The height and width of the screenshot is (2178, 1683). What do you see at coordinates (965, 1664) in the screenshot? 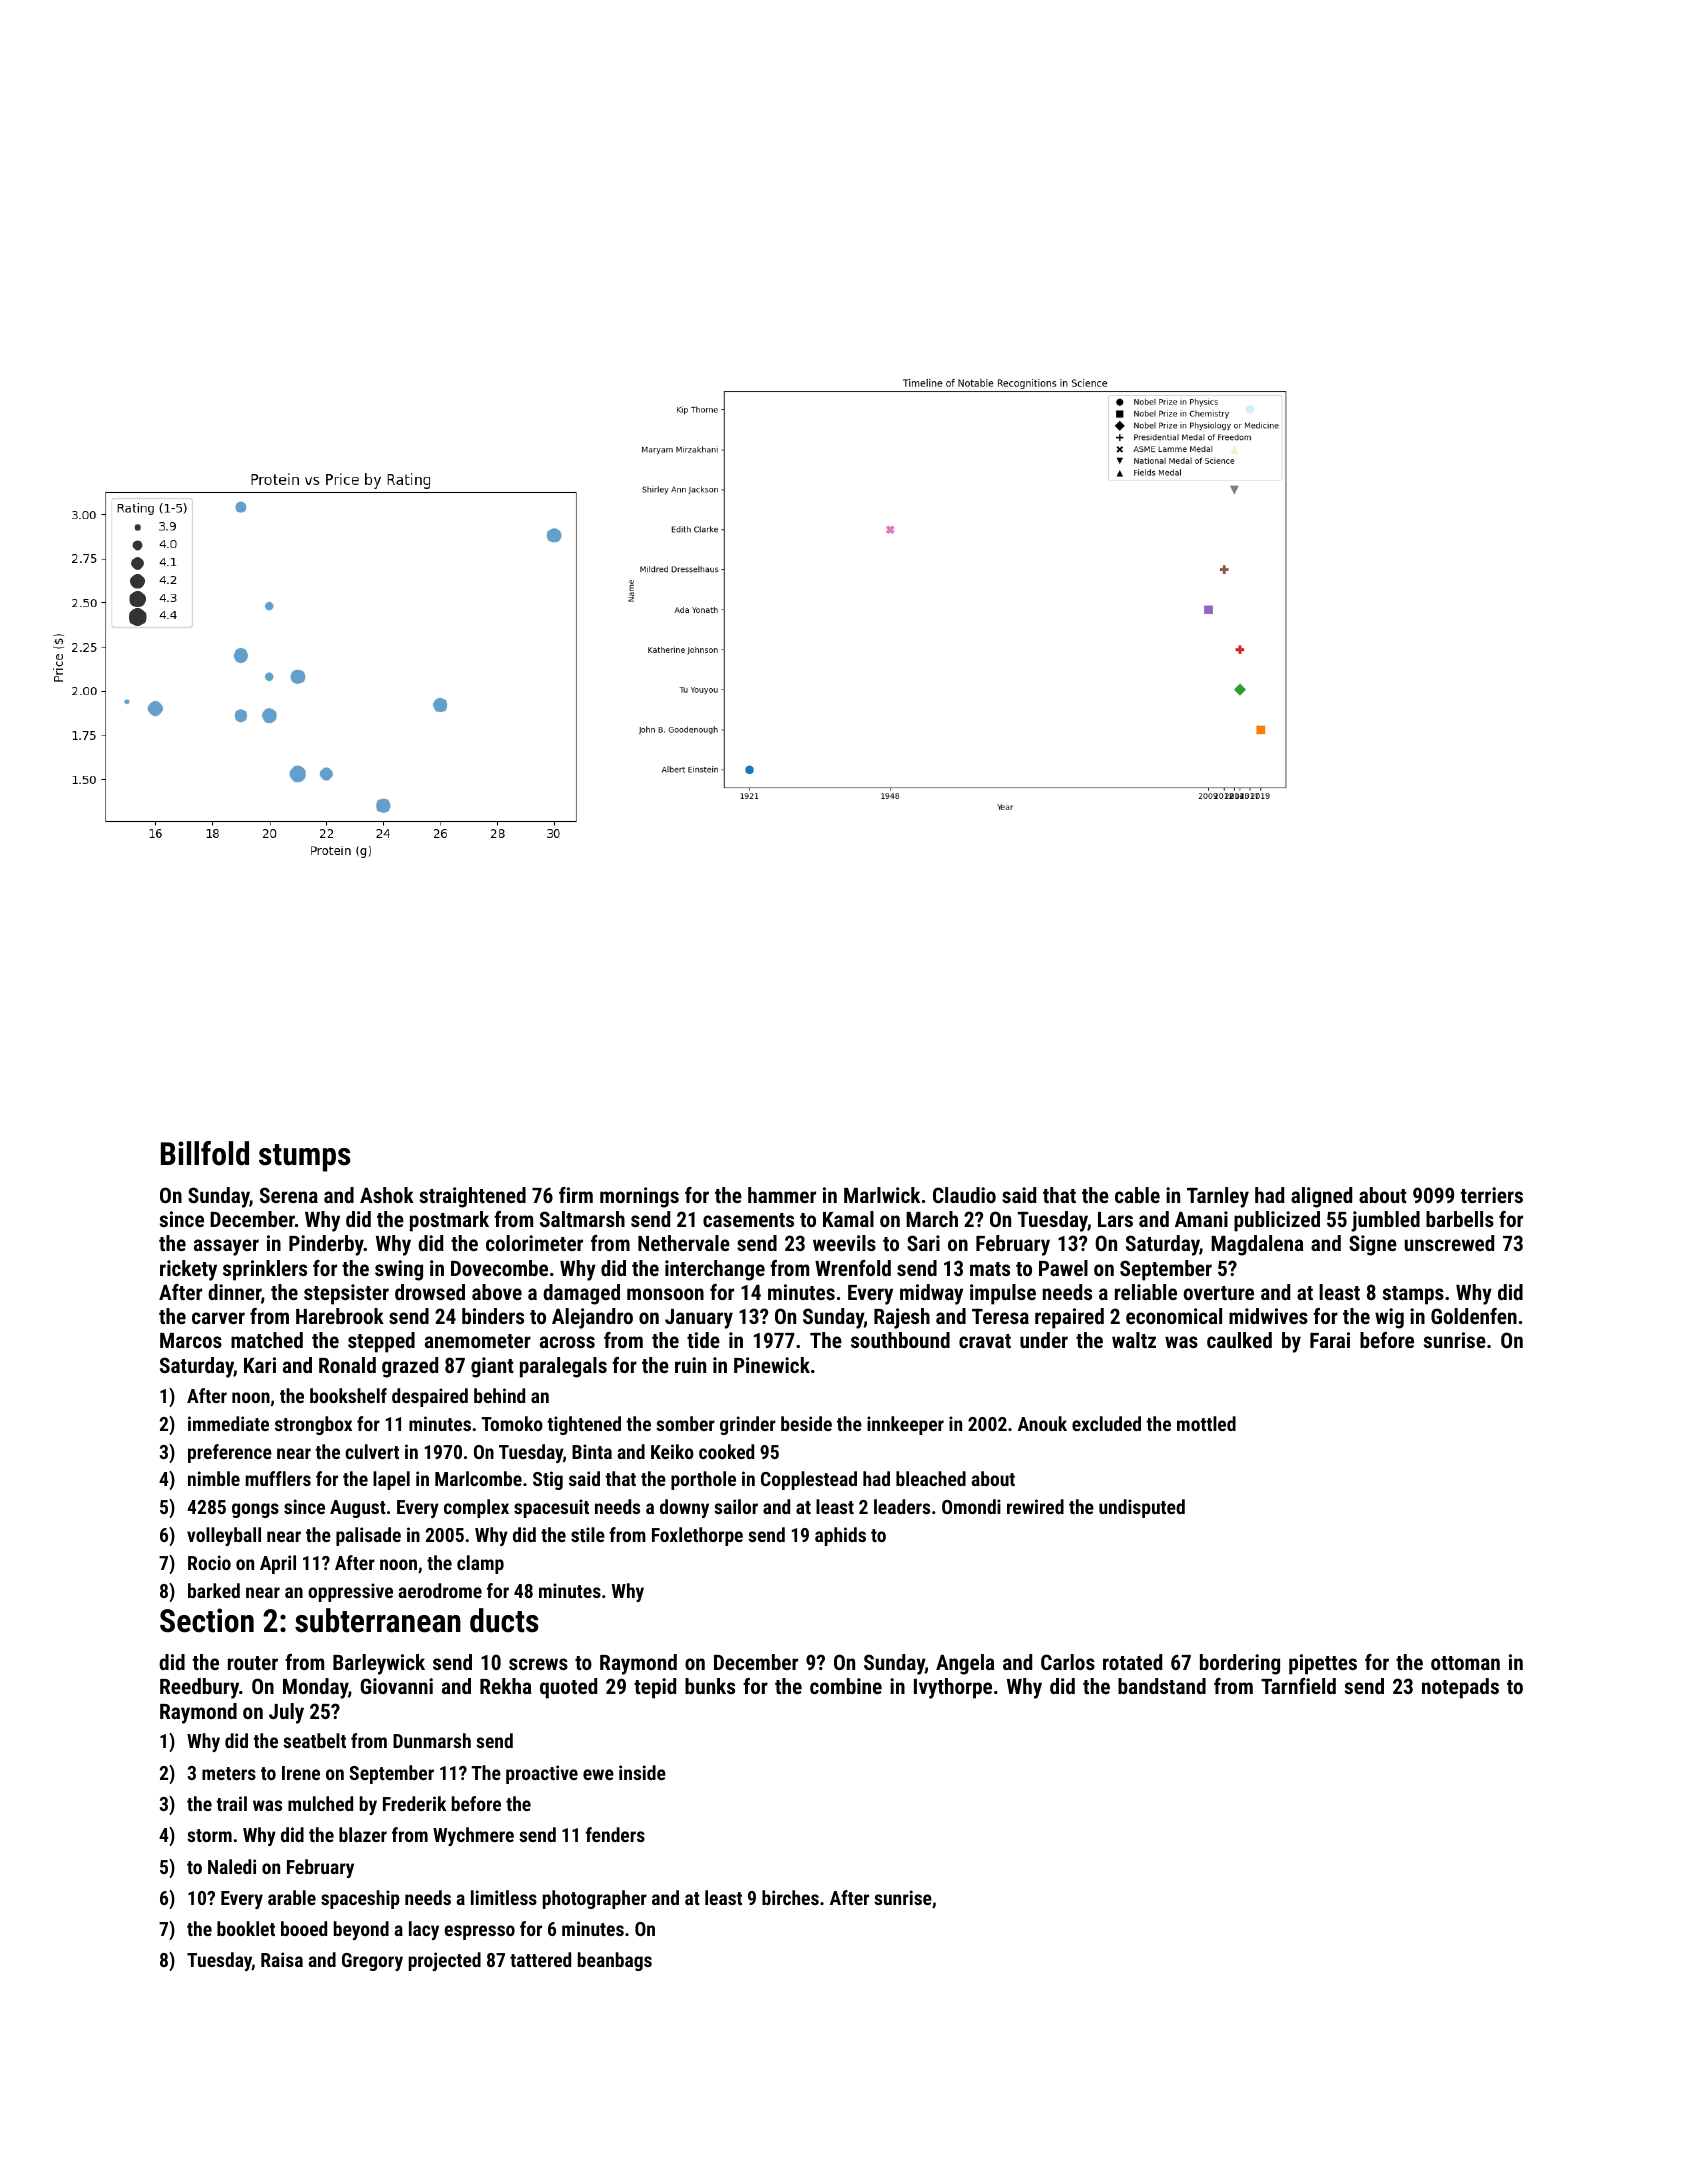
I see `Angela` at bounding box center [965, 1664].
